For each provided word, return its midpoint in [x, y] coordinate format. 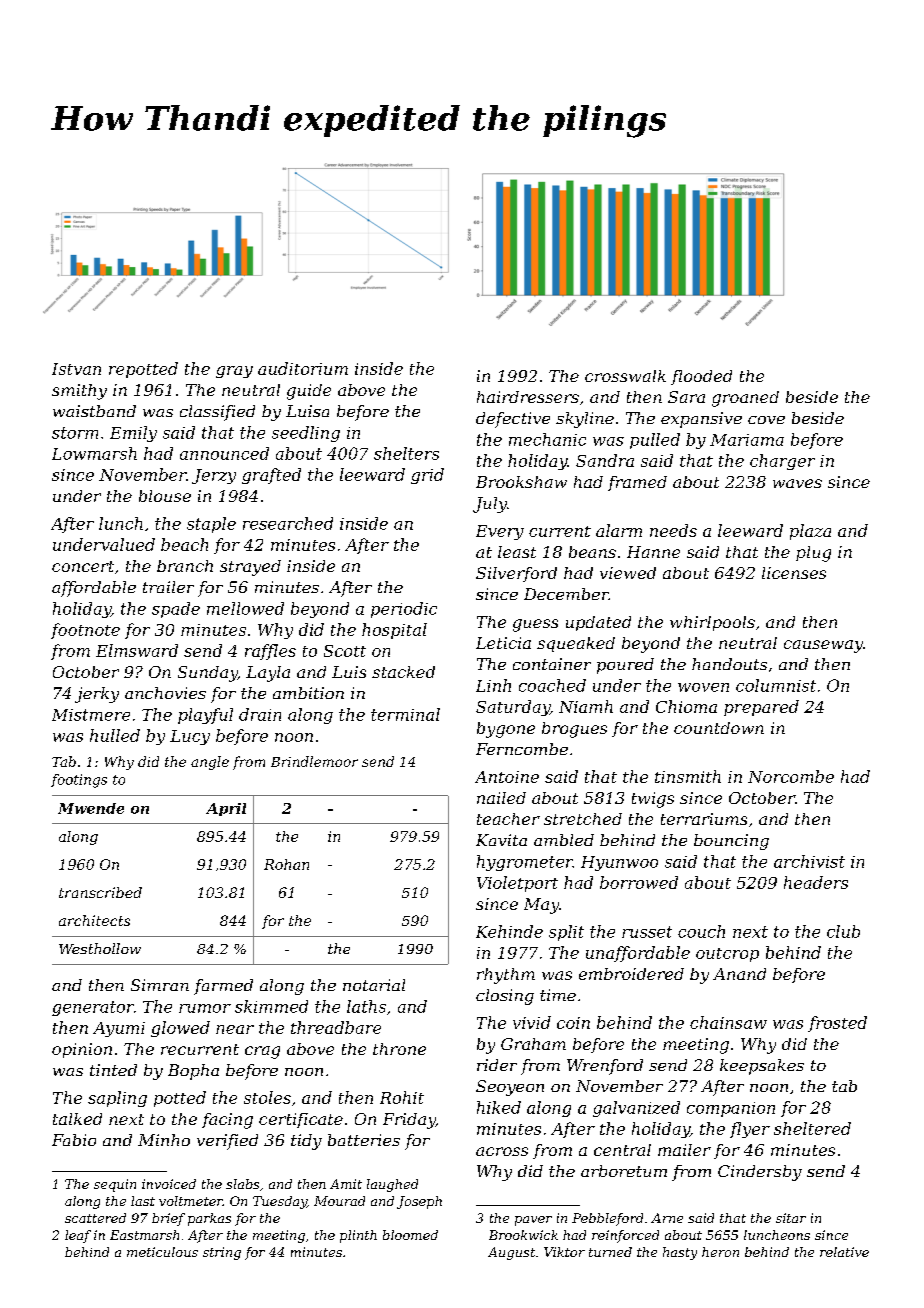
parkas [209, 1219]
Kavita [501, 840]
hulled [115, 735]
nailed [501, 798]
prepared [761, 708]
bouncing [731, 842]
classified [217, 413]
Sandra [605, 460]
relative [844, 1252]
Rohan [286, 864]
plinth [358, 1236]
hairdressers [528, 397]
